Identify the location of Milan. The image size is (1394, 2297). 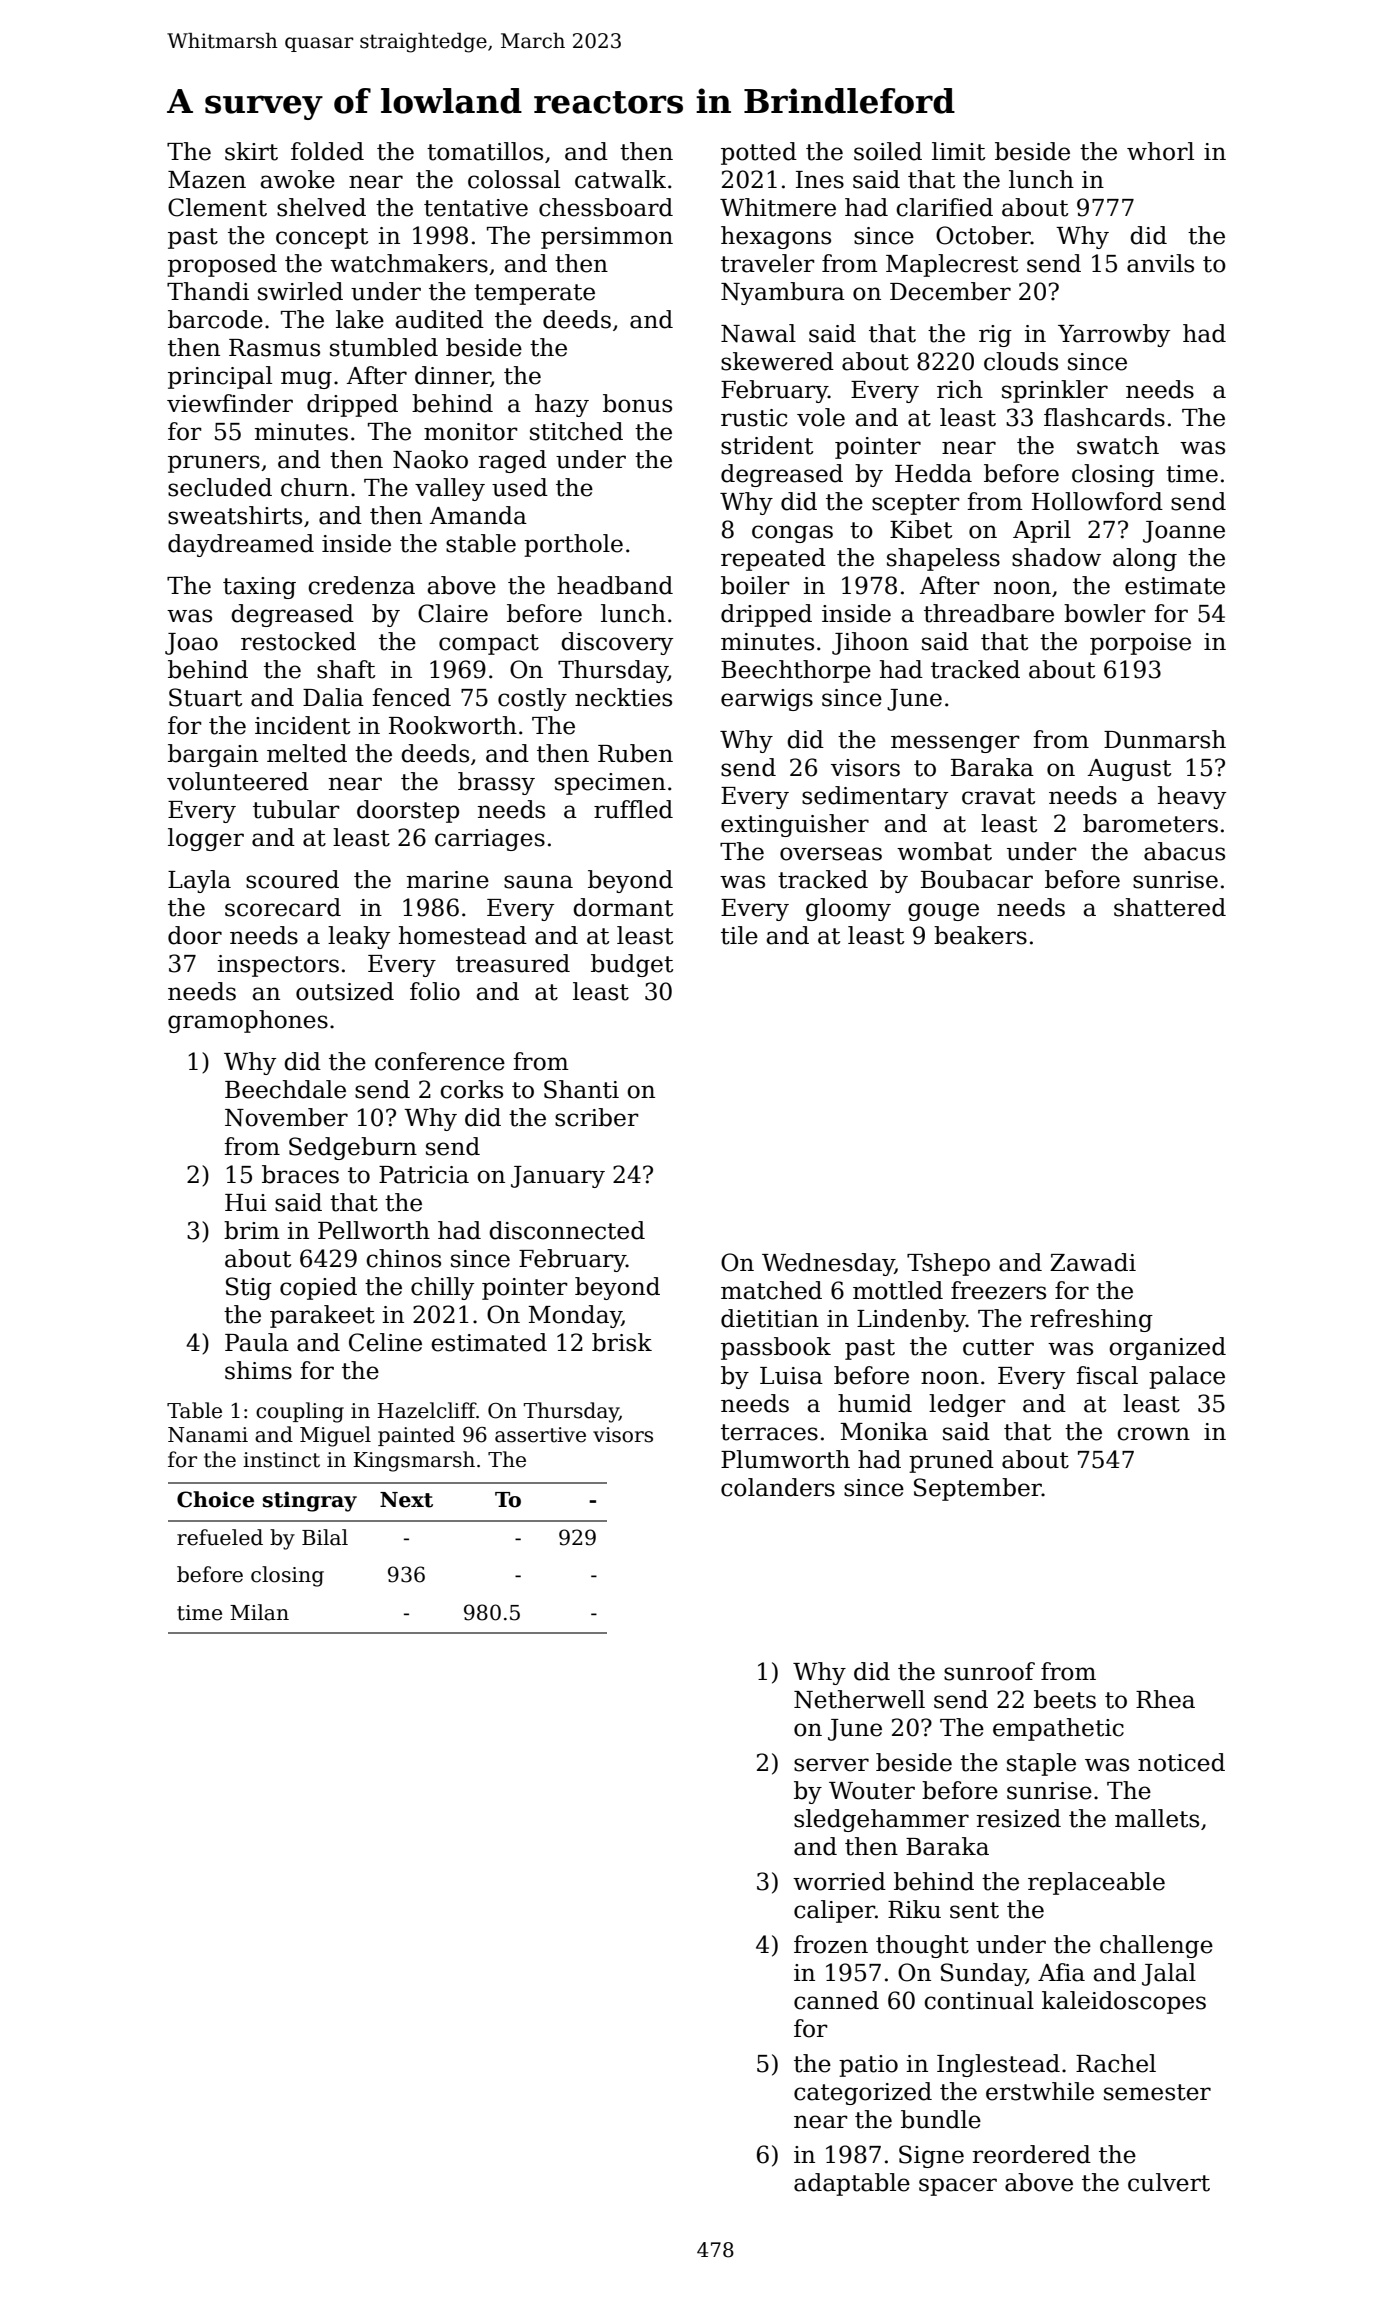
(259, 1612).
